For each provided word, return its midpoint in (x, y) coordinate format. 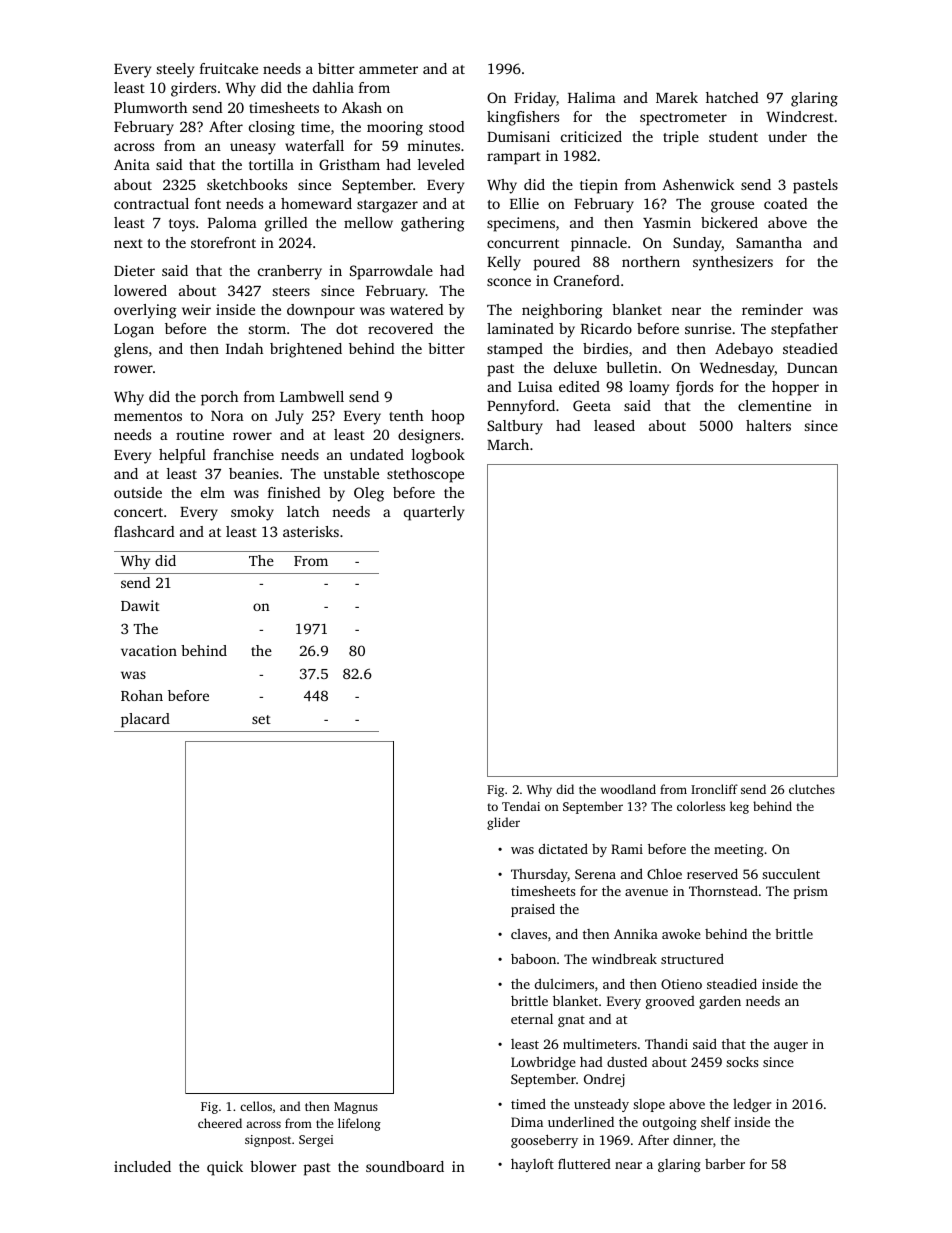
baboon (533, 959)
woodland (628, 789)
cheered (220, 1123)
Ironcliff (714, 789)
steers (291, 291)
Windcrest (800, 116)
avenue (646, 892)
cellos (256, 1106)
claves (529, 934)
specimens (521, 224)
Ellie (524, 203)
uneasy (253, 149)
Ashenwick (698, 184)
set (261, 719)
